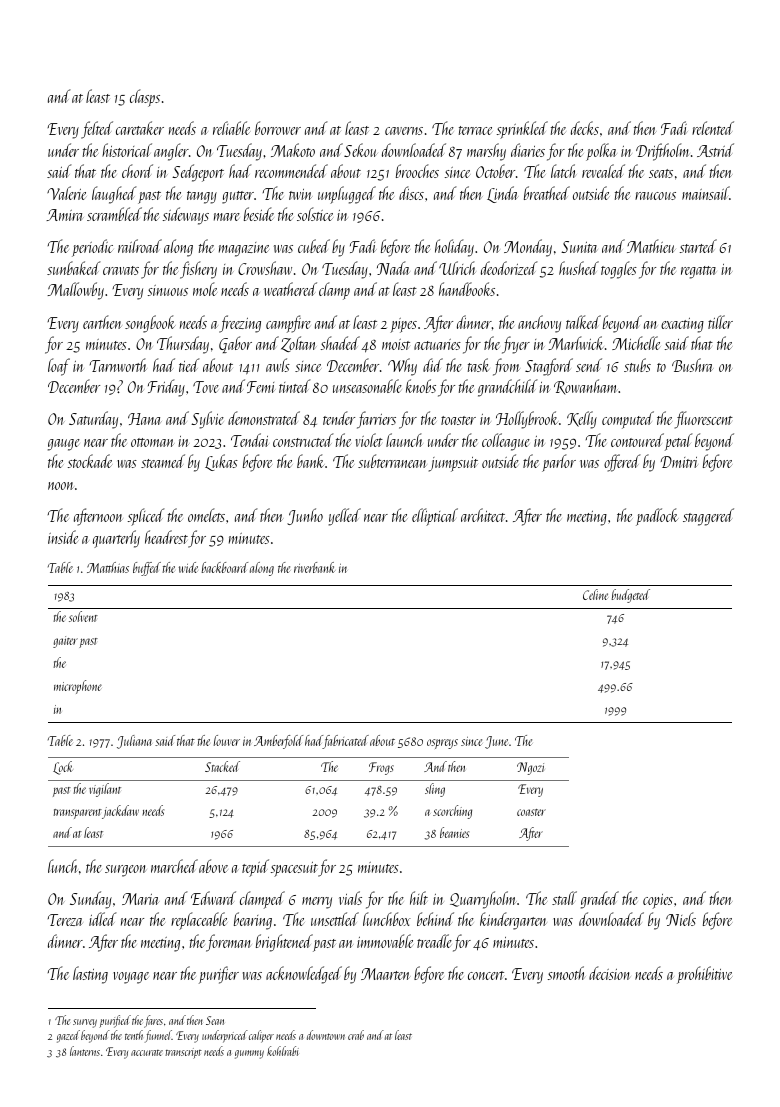 The height and width of the screenshot is (1107, 780). I want to click on fabricated, so click(346, 742).
